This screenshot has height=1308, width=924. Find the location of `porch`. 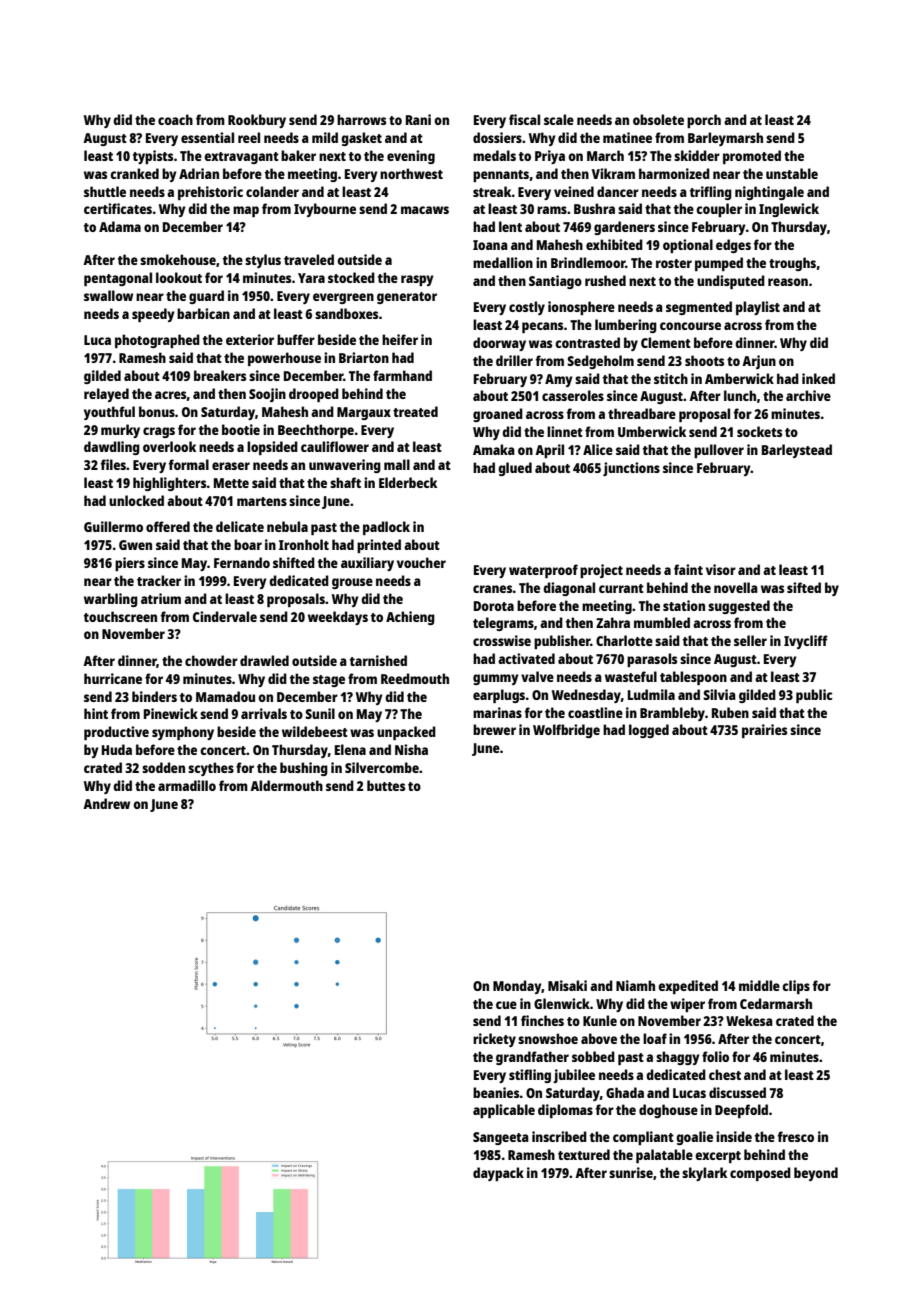

porch is located at coordinates (704, 121).
